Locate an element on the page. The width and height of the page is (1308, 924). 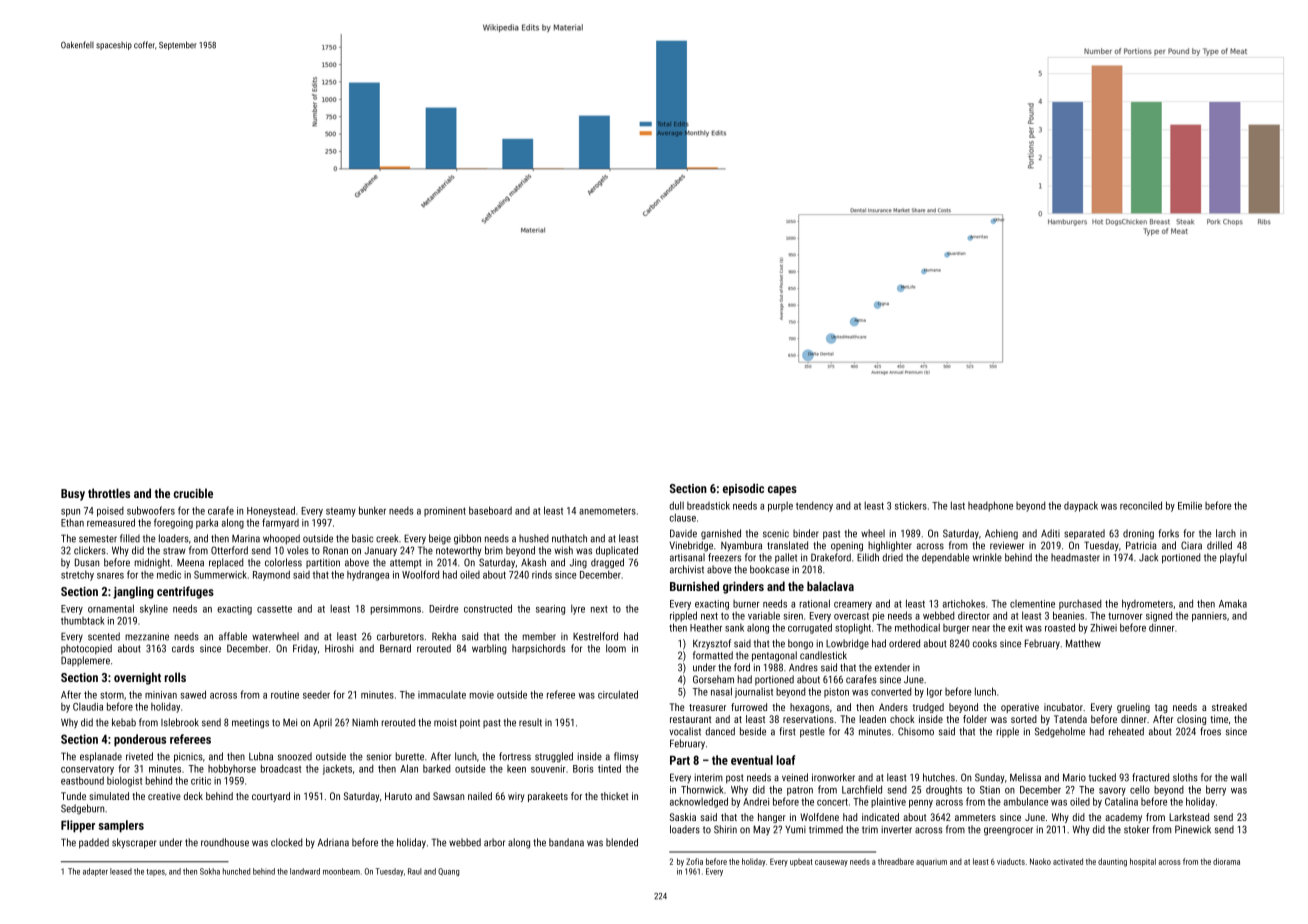
Zofia is located at coordinates (694, 861).
